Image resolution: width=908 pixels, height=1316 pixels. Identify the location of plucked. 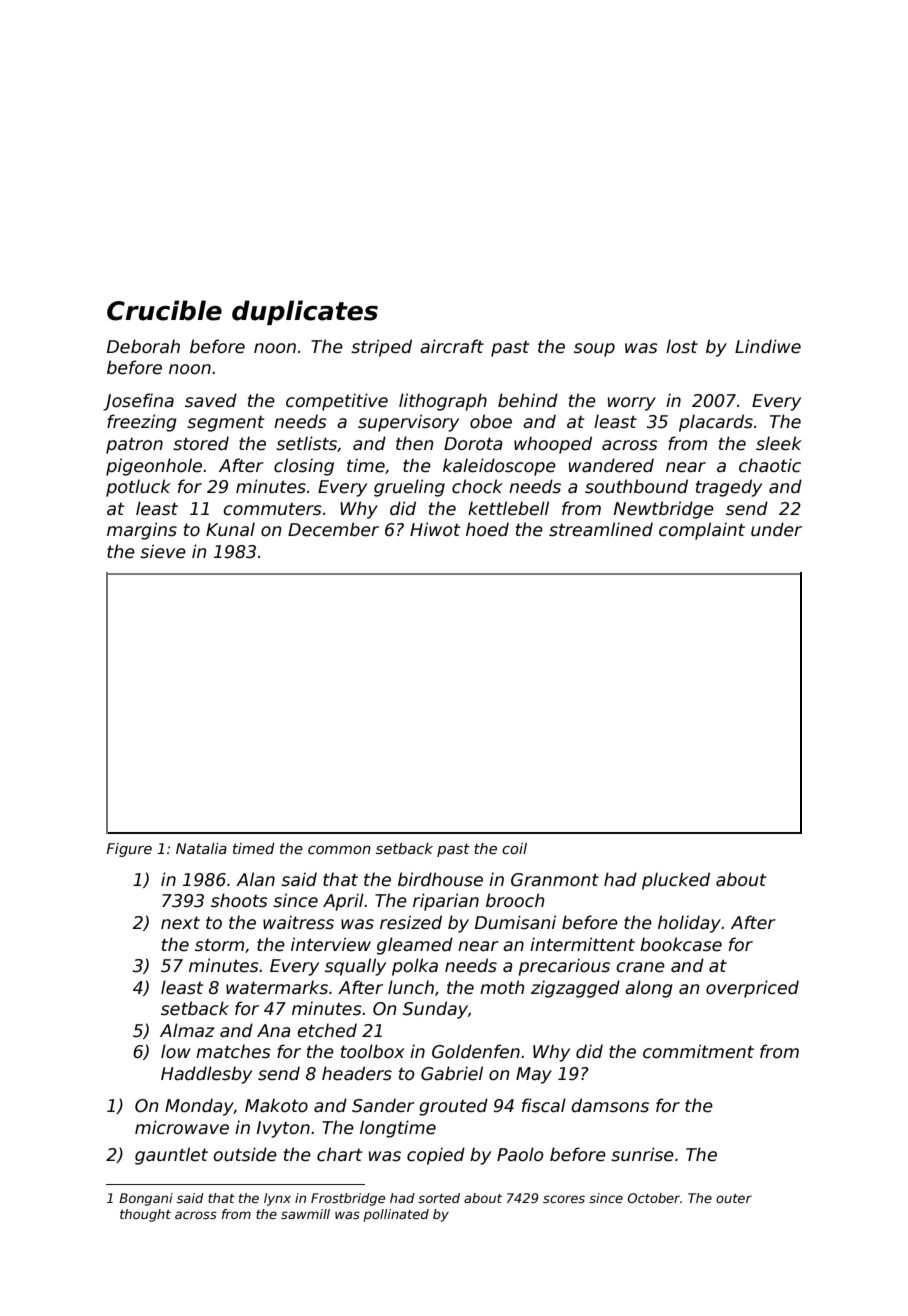
(676, 881).
